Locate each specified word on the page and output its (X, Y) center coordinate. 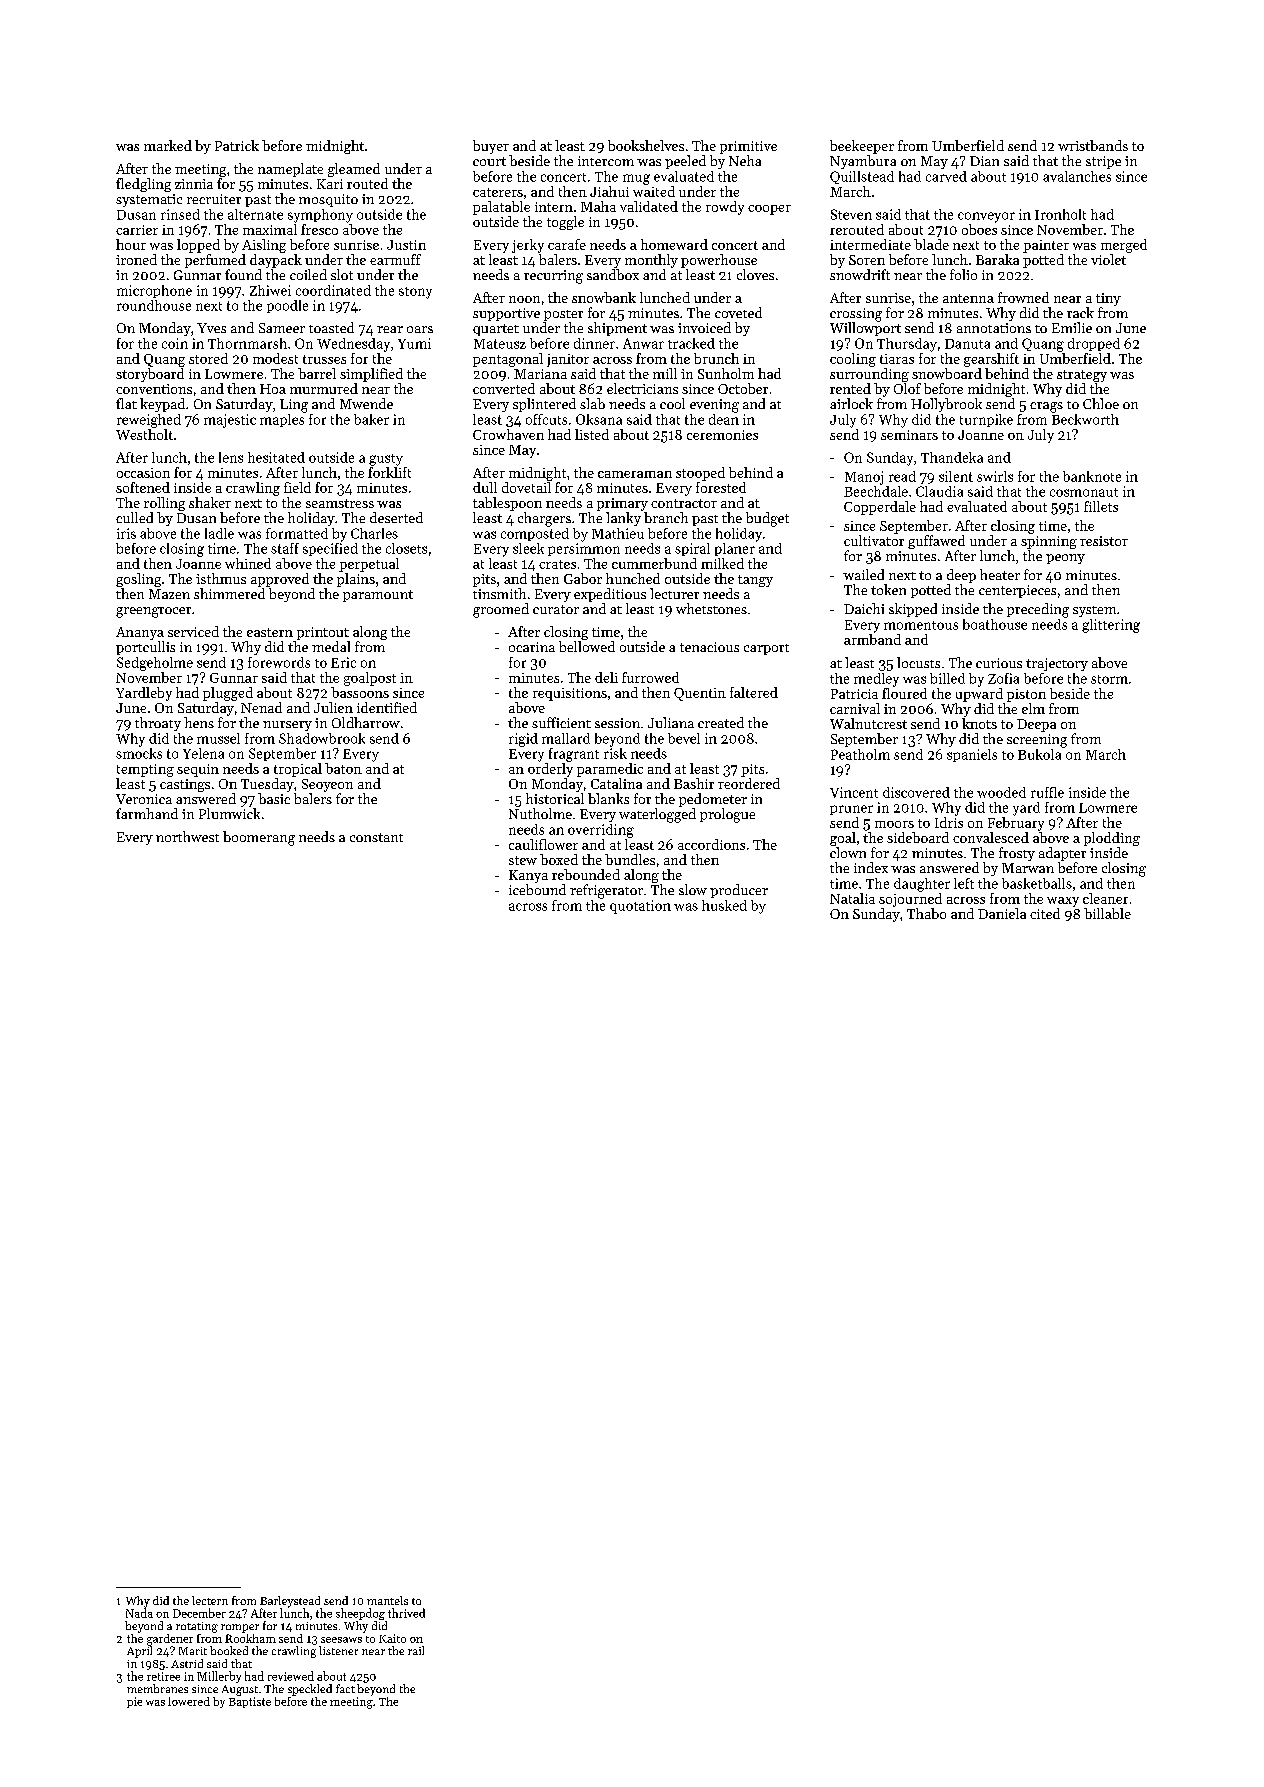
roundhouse (154, 305)
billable (1107, 913)
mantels (387, 1600)
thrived (406, 1613)
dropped (1094, 344)
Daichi (864, 608)
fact (345, 1688)
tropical (298, 770)
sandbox (613, 274)
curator (556, 609)
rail (416, 1650)
